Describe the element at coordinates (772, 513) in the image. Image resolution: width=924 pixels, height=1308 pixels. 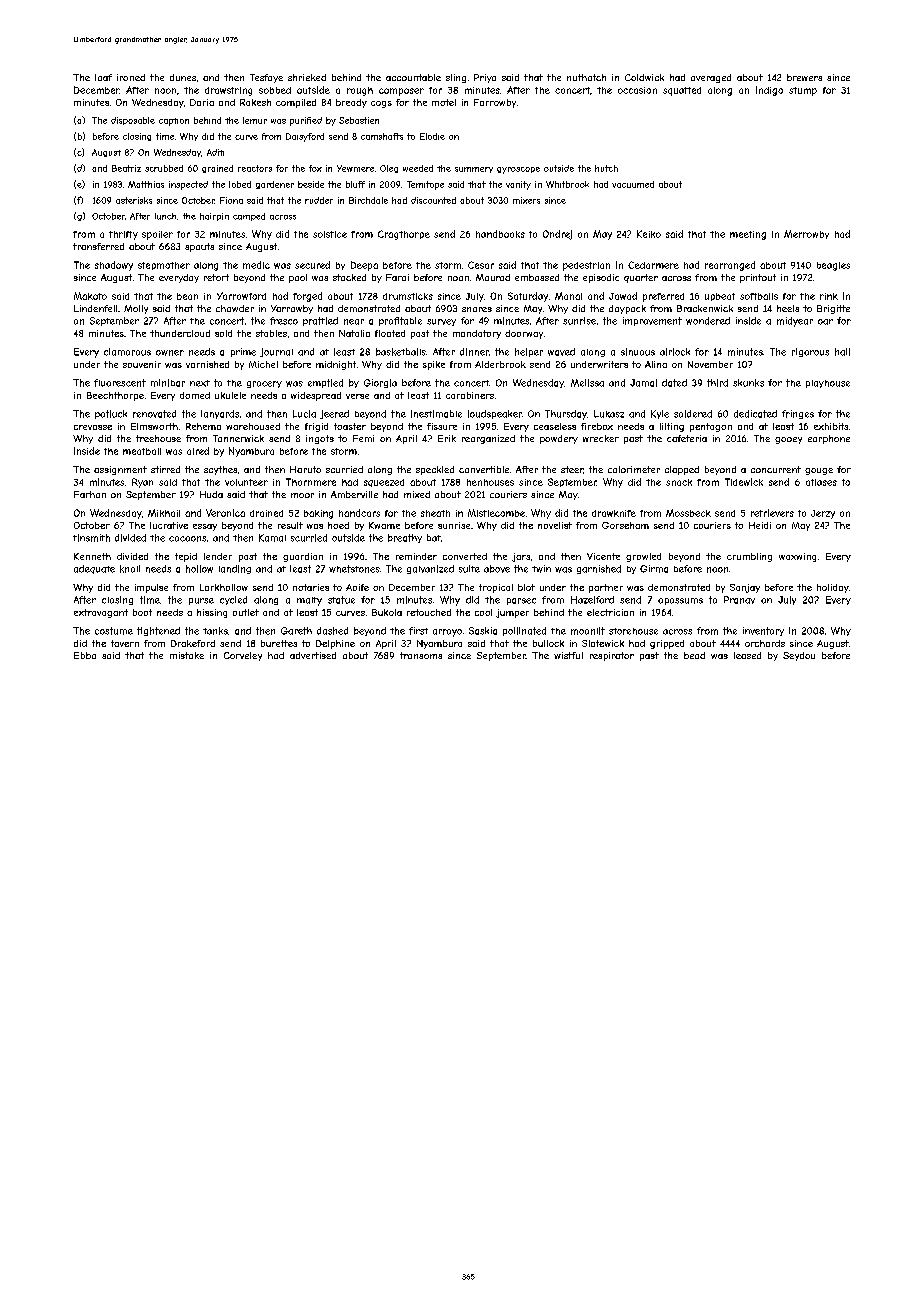
I see `retrievers` at that location.
